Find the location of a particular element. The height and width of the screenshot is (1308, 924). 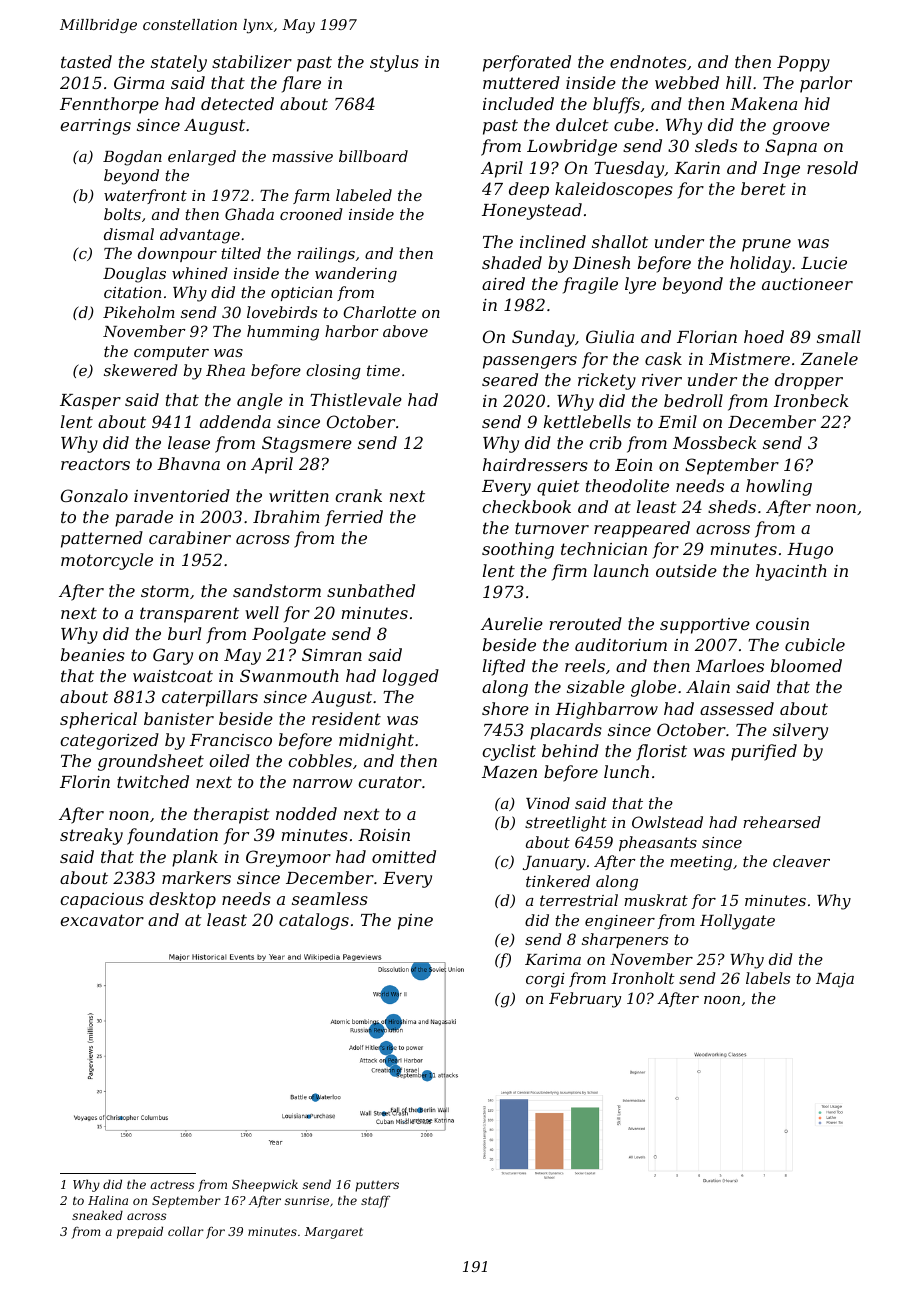

resident is located at coordinates (346, 718).
